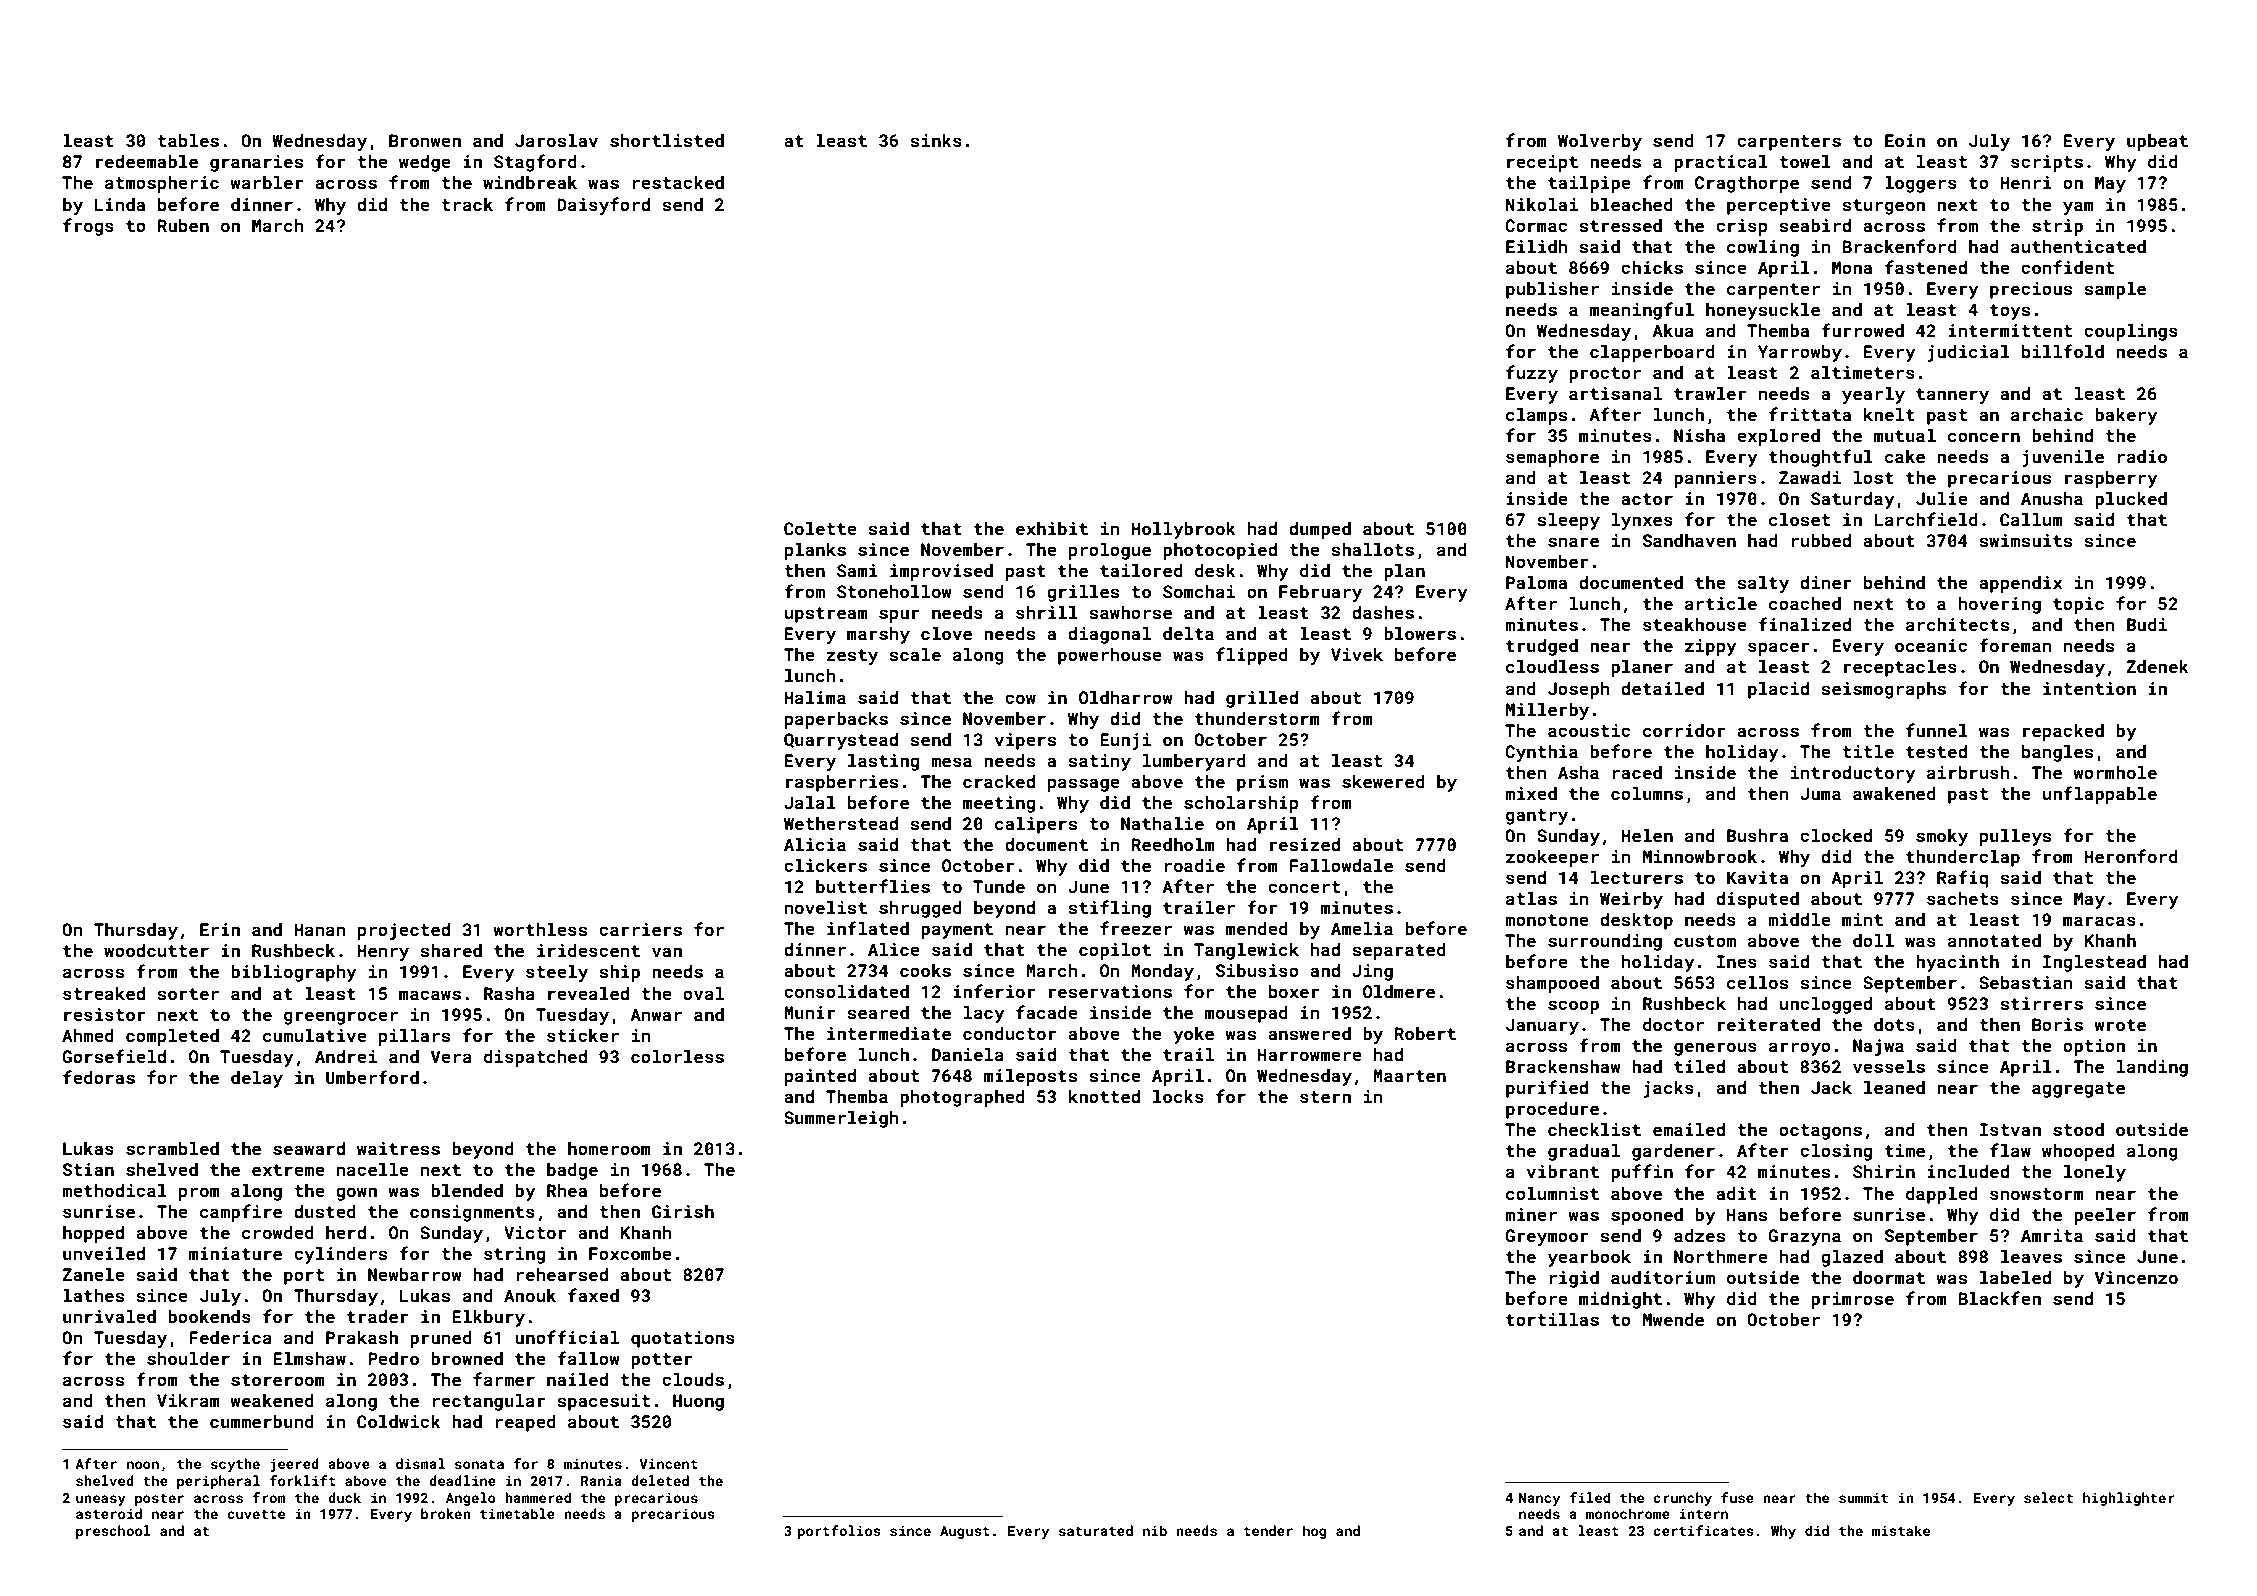  What do you see at coordinates (1052, 528) in the page?
I see `exhibit` at bounding box center [1052, 528].
